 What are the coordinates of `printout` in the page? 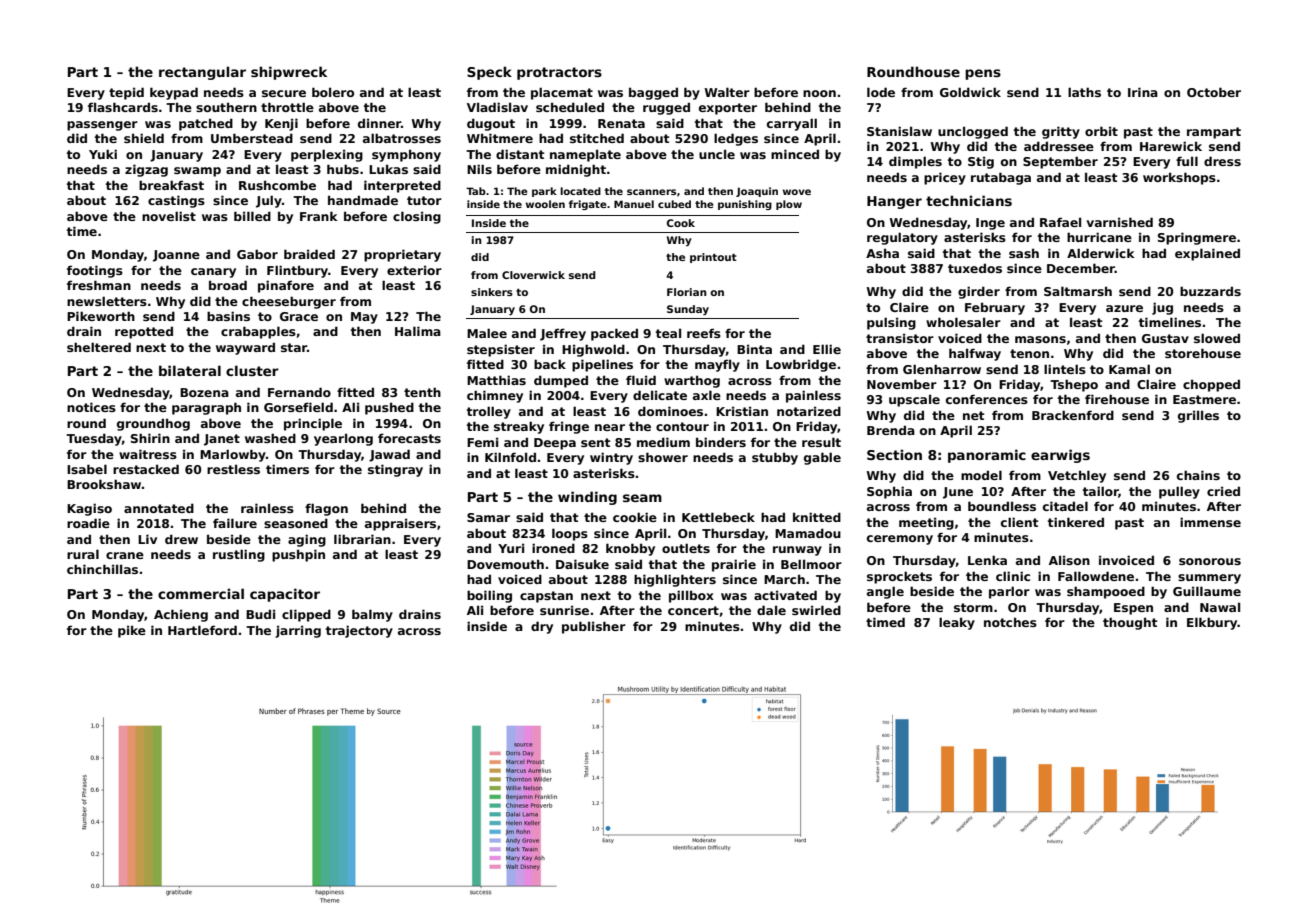 It's located at (713, 258).
